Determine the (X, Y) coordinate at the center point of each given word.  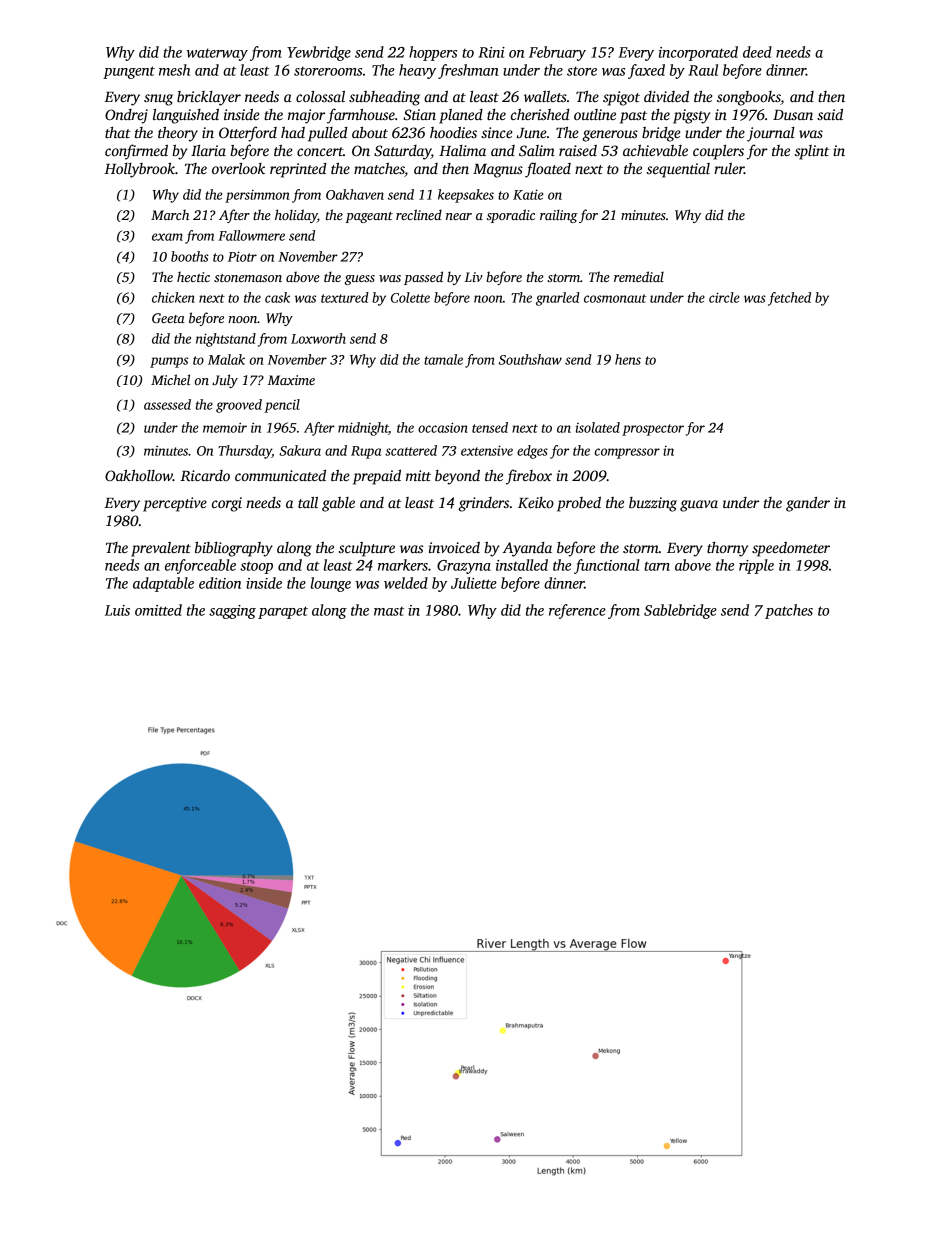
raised (578, 150)
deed (757, 52)
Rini (491, 52)
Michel (170, 379)
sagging (232, 612)
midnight (363, 429)
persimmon (257, 196)
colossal (320, 96)
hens (628, 359)
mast (389, 611)
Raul (703, 70)
